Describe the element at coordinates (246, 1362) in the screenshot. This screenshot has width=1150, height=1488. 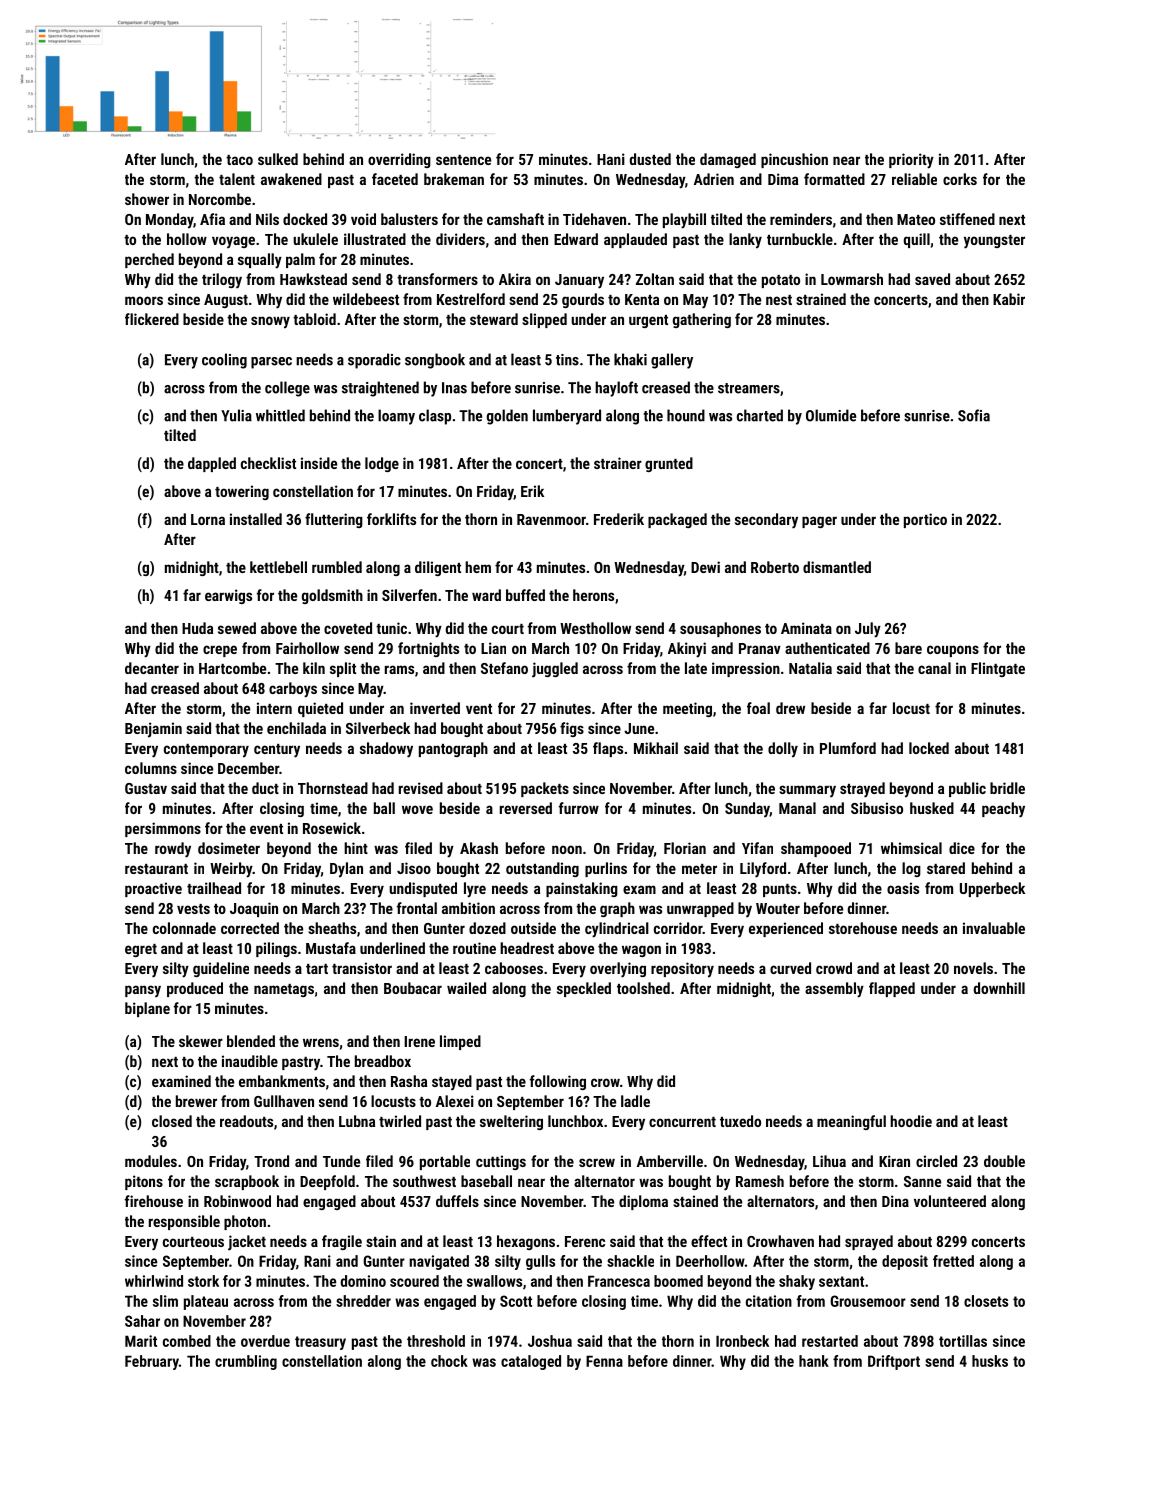
I see `crumbling` at that location.
